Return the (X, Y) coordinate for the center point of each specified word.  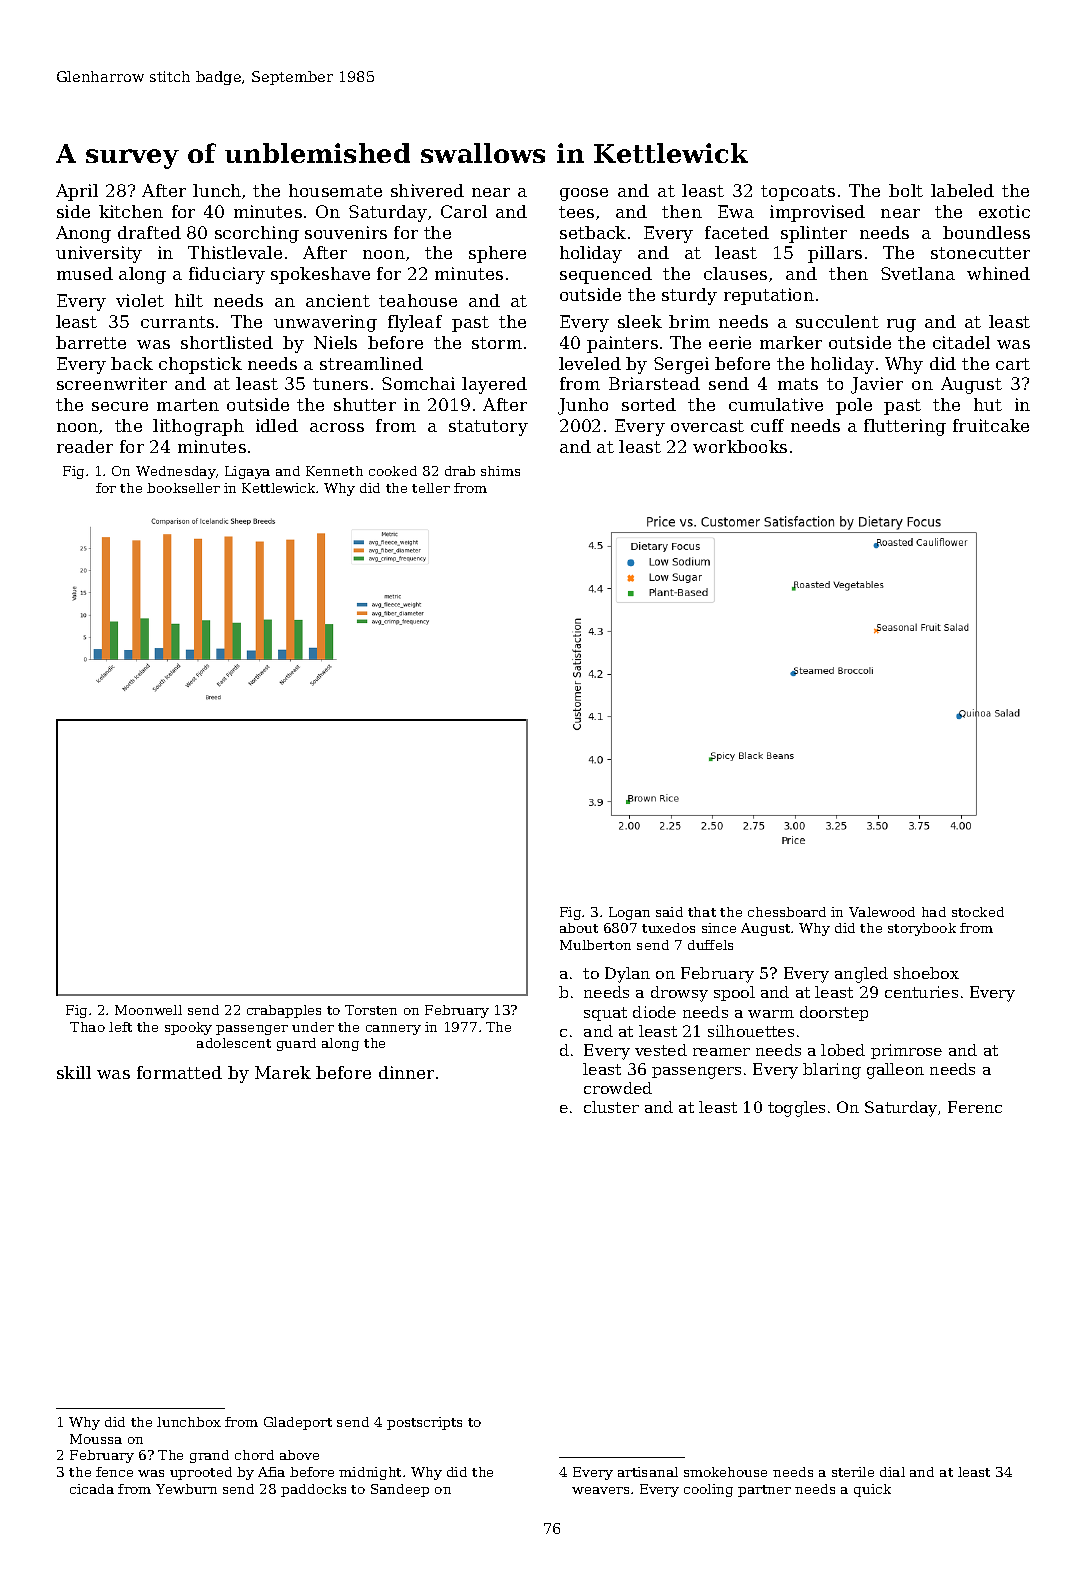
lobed (843, 1050)
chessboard (787, 912)
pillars (835, 254)
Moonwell (148, 1010)
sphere (497, 254)
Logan (629, 913)
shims (500, 471)
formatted (179, 1072)
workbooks (740, 446)
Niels (335, 342)
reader (85, 446)
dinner (406, 1072)
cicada (92, 1489)
